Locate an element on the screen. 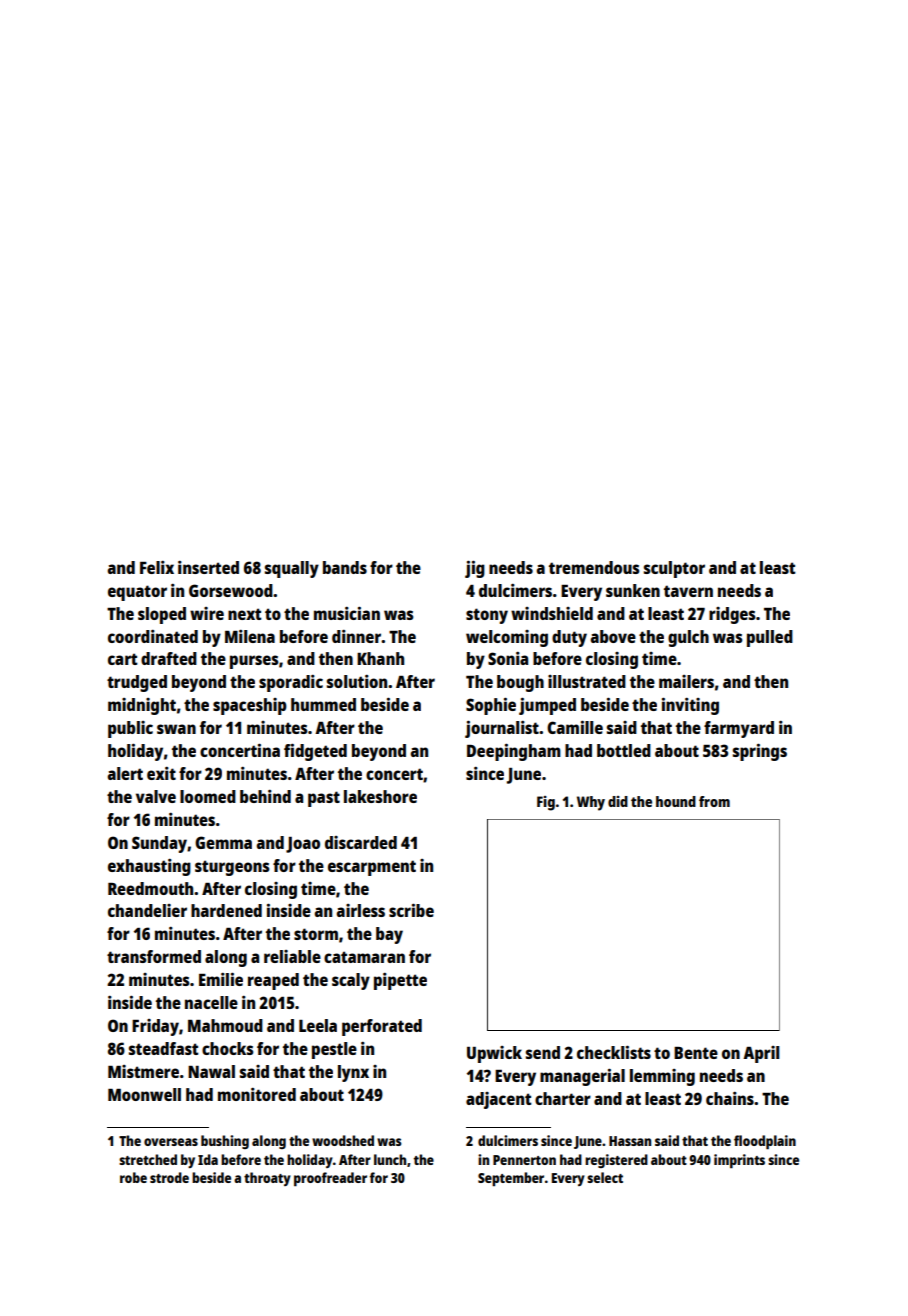  pipette is located at coordinates (400, 981).
